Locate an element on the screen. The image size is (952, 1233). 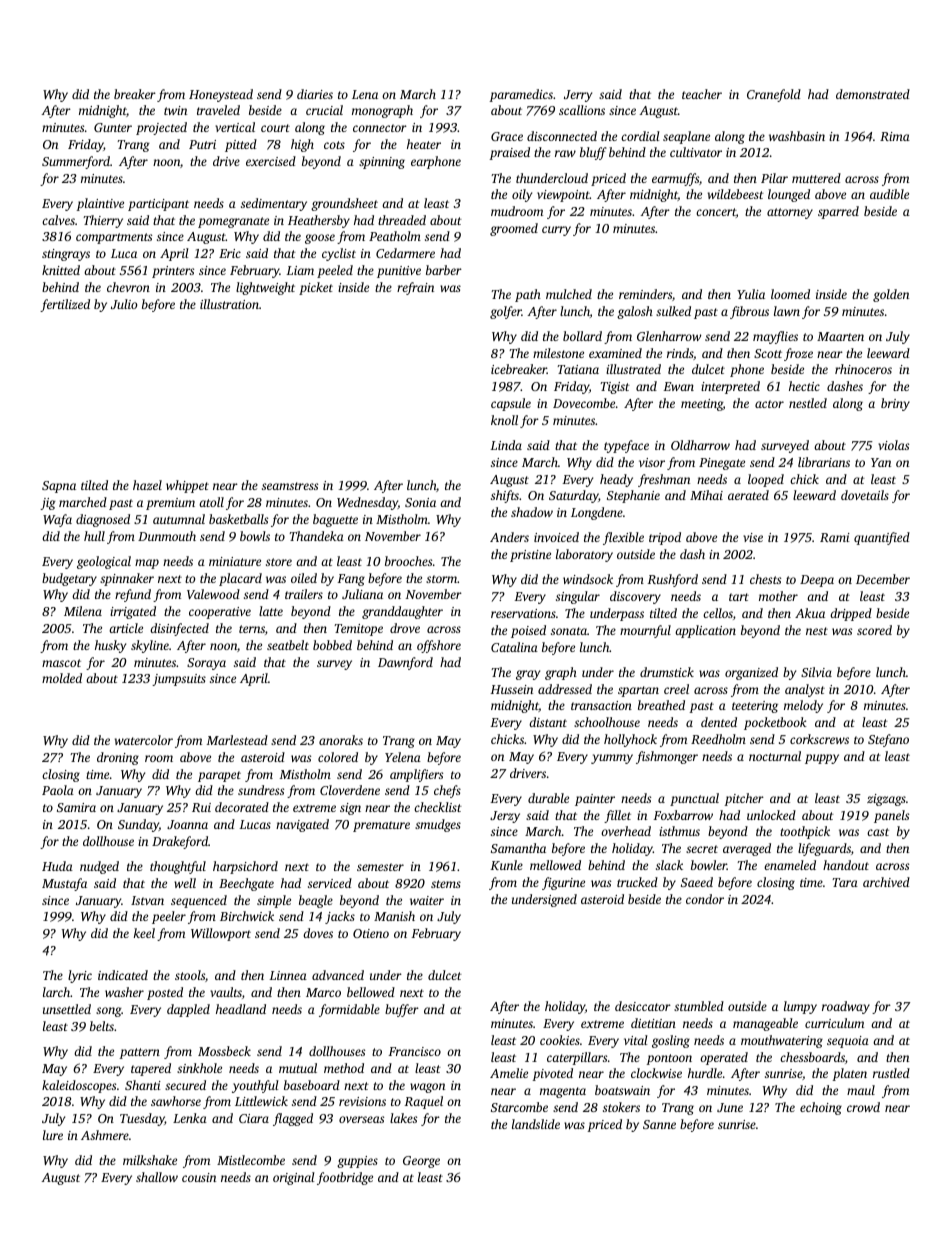
distant is located at coordinates (548, 722).
